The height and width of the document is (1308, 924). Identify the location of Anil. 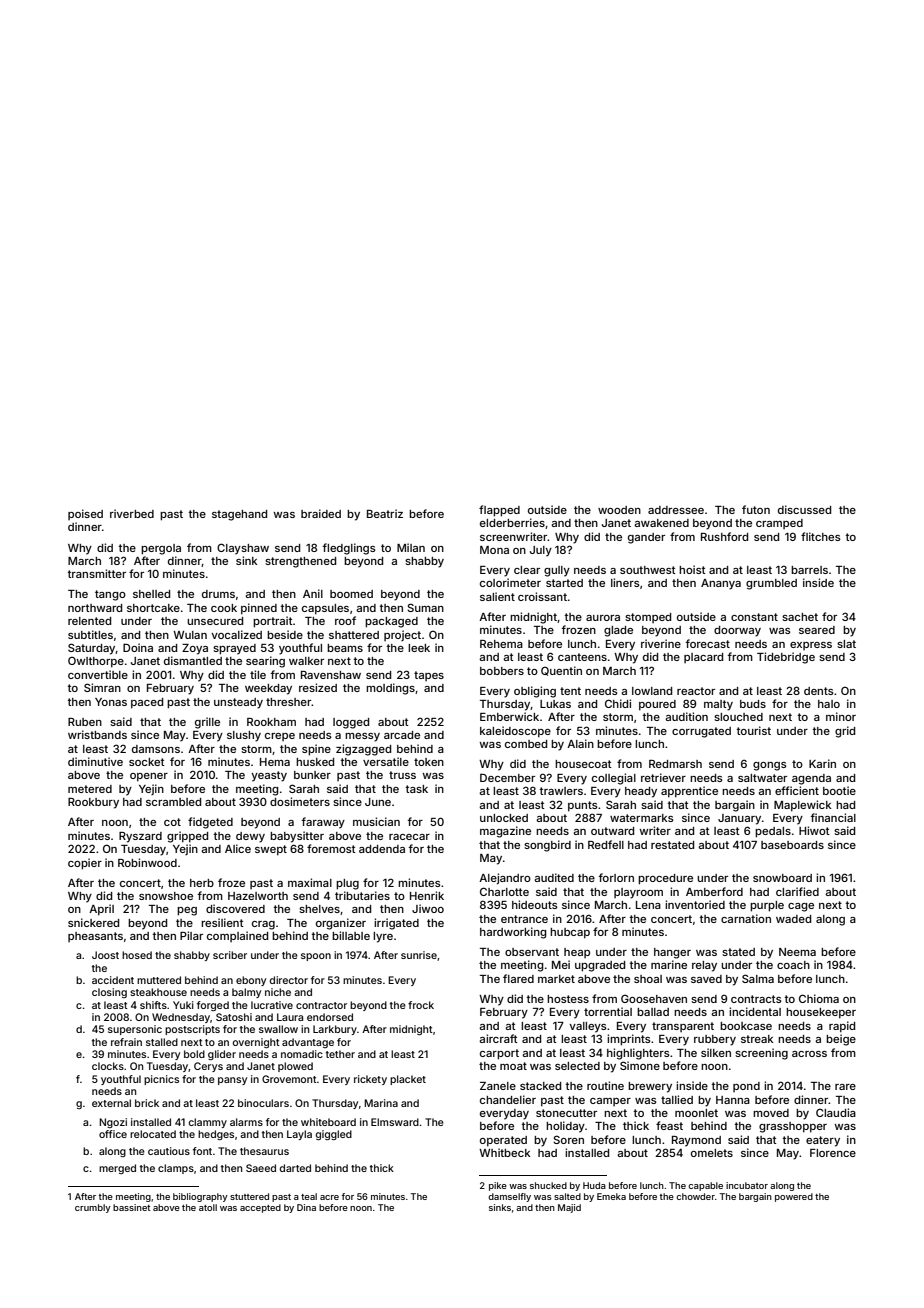
(313, 593).
